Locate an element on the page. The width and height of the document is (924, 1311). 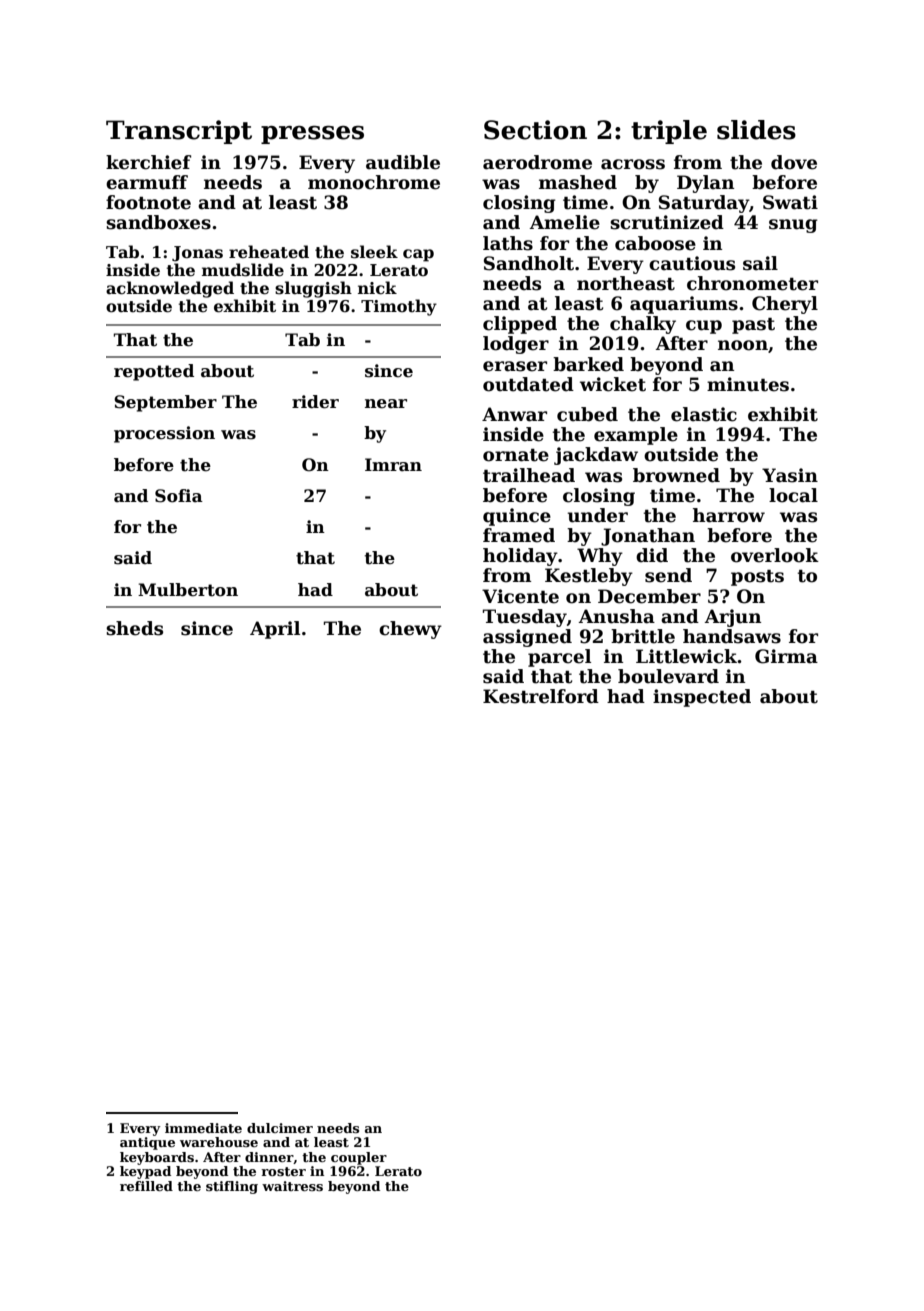
immediate is located at coordinates (203, 1128).
